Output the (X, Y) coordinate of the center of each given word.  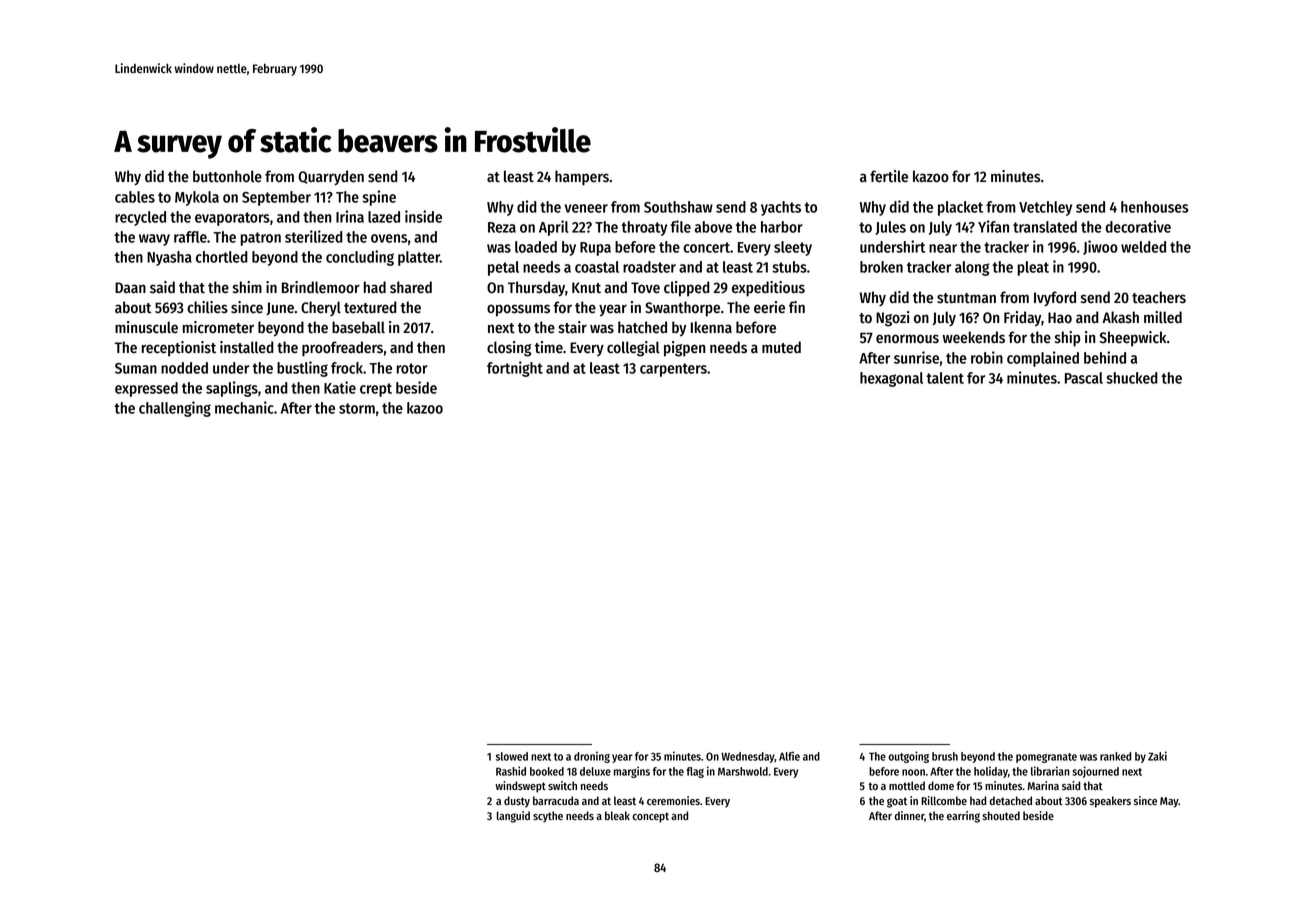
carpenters (673, 370)
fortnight (515, 369)
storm (357, 408)
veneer (586, 208)
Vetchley (1045, 208)
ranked (1115, 756)
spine (379, 198)
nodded (184, 368)
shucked (1132, 378)
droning (592, 757)
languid (513, 817)
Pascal (1084, 378)
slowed (512, 756)
